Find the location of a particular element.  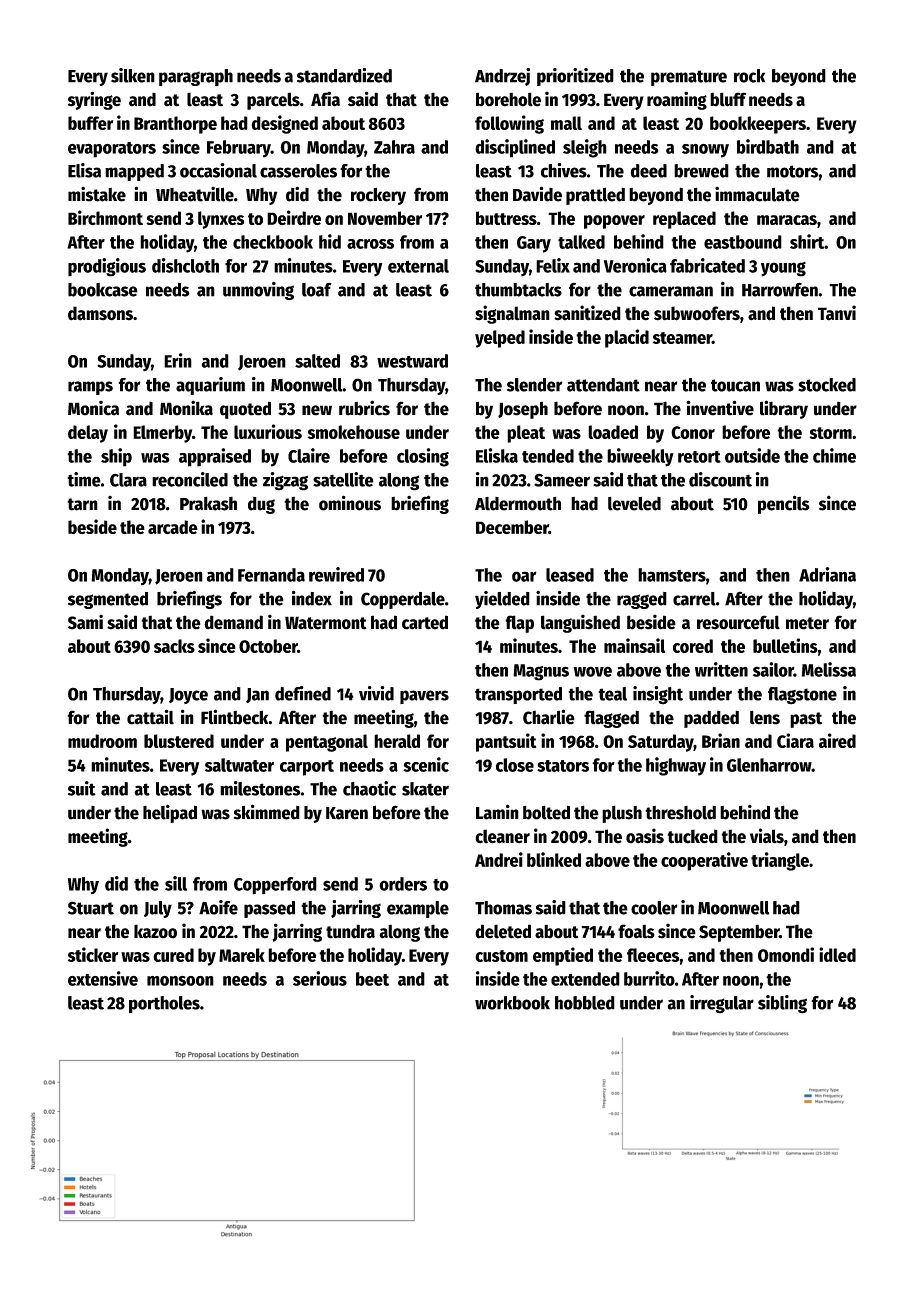

threshold is located at coordinates (680, 813).
